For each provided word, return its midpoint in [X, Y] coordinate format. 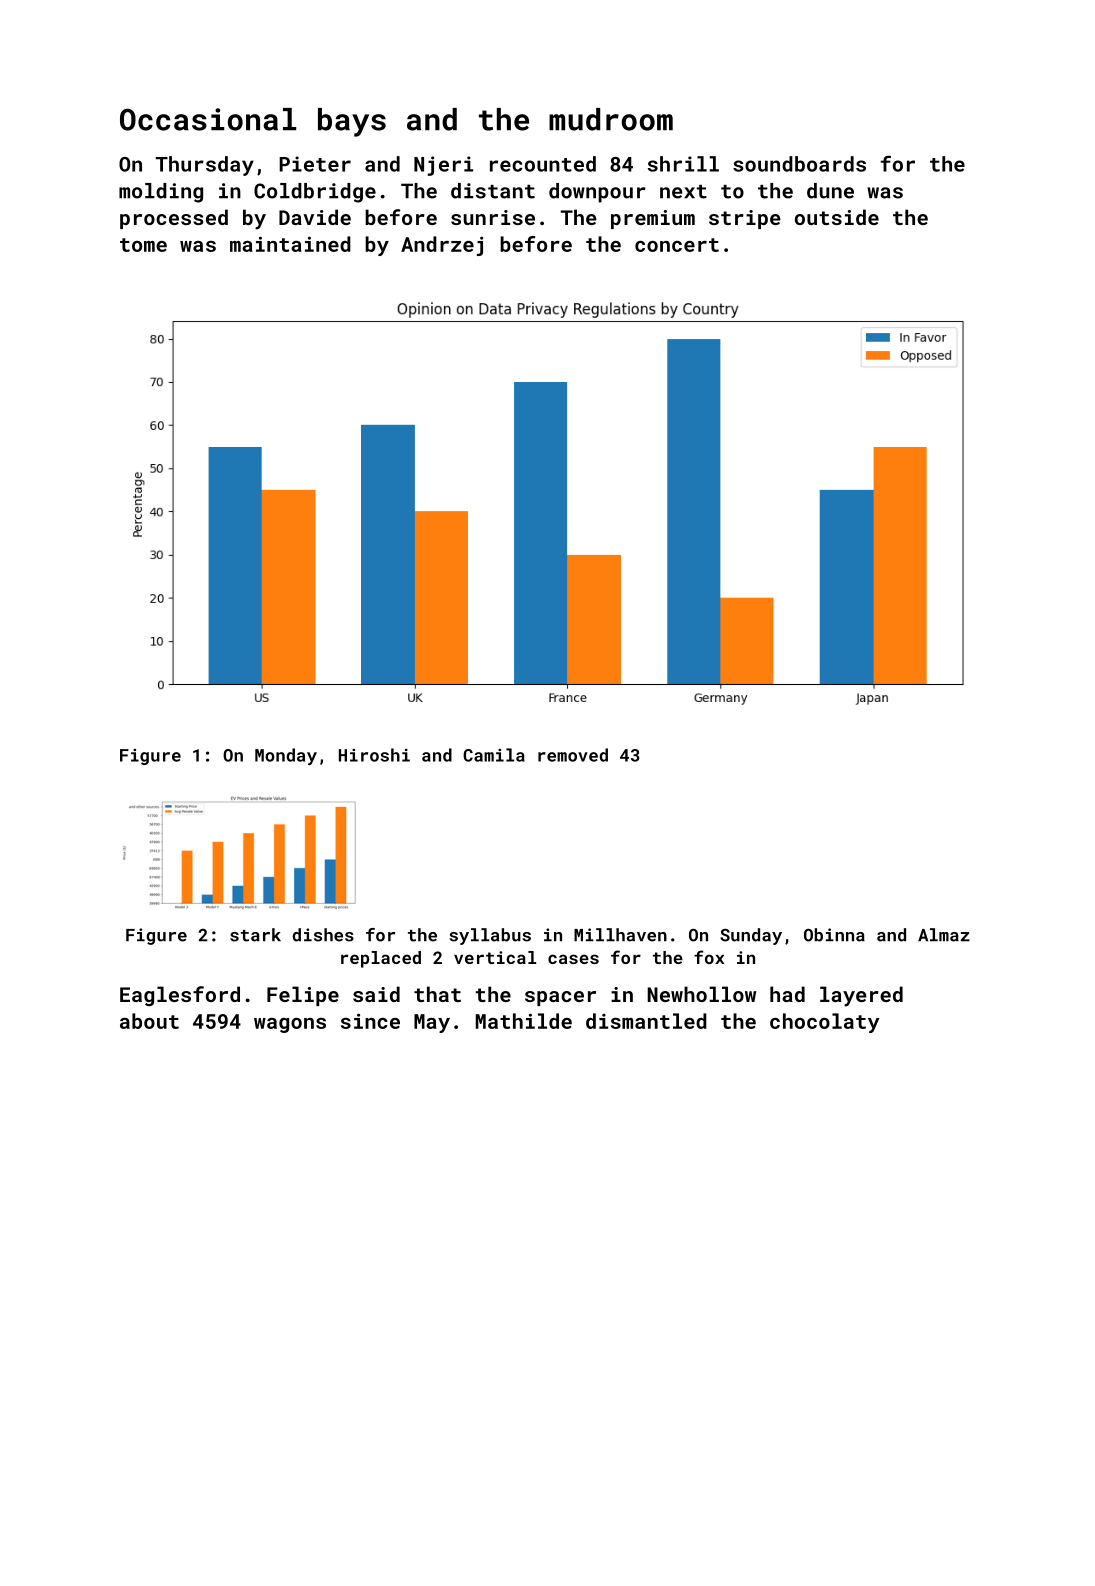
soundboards [799, 164]
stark [255, 935]
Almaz [944, 935]
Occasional [208, 119]
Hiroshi [374, 755]
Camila [494, 755]
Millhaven [620, 935]
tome [143, 245]
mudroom [611, 119]
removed [573, 755]
